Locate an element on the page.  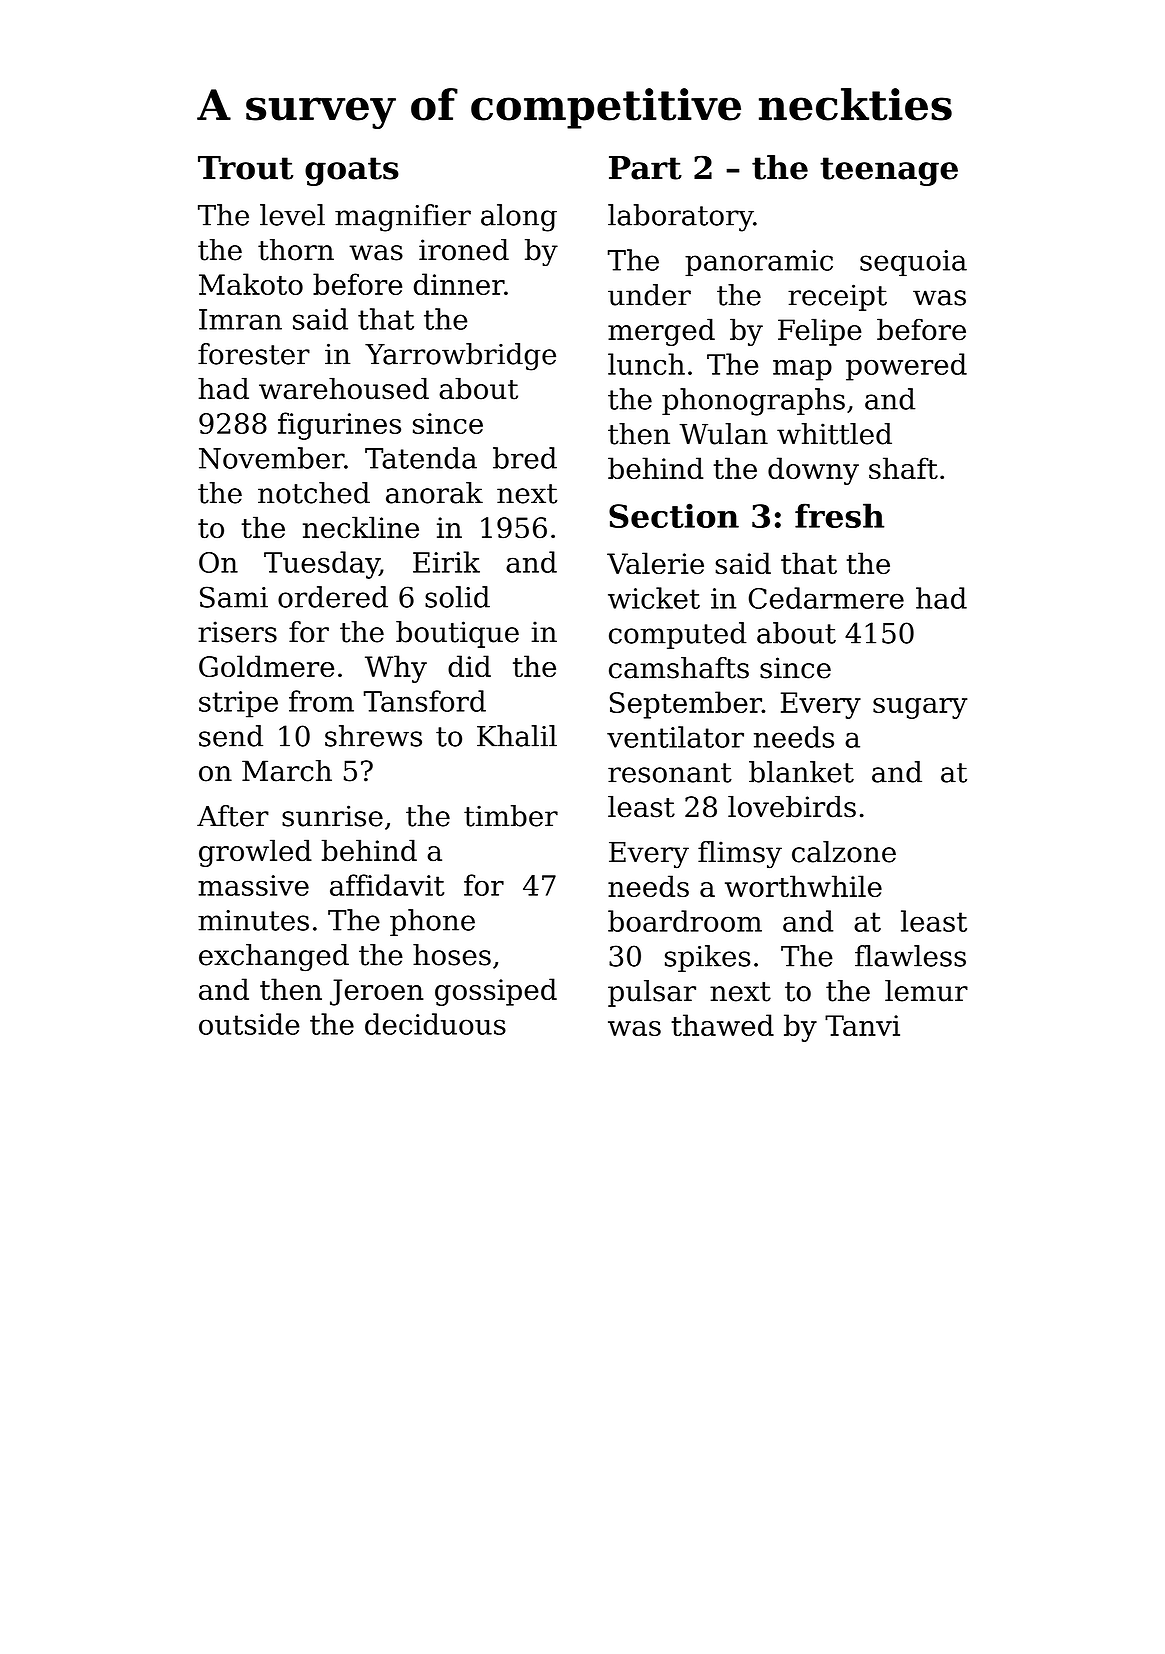
outside is located at coordinates (249, 1024).
